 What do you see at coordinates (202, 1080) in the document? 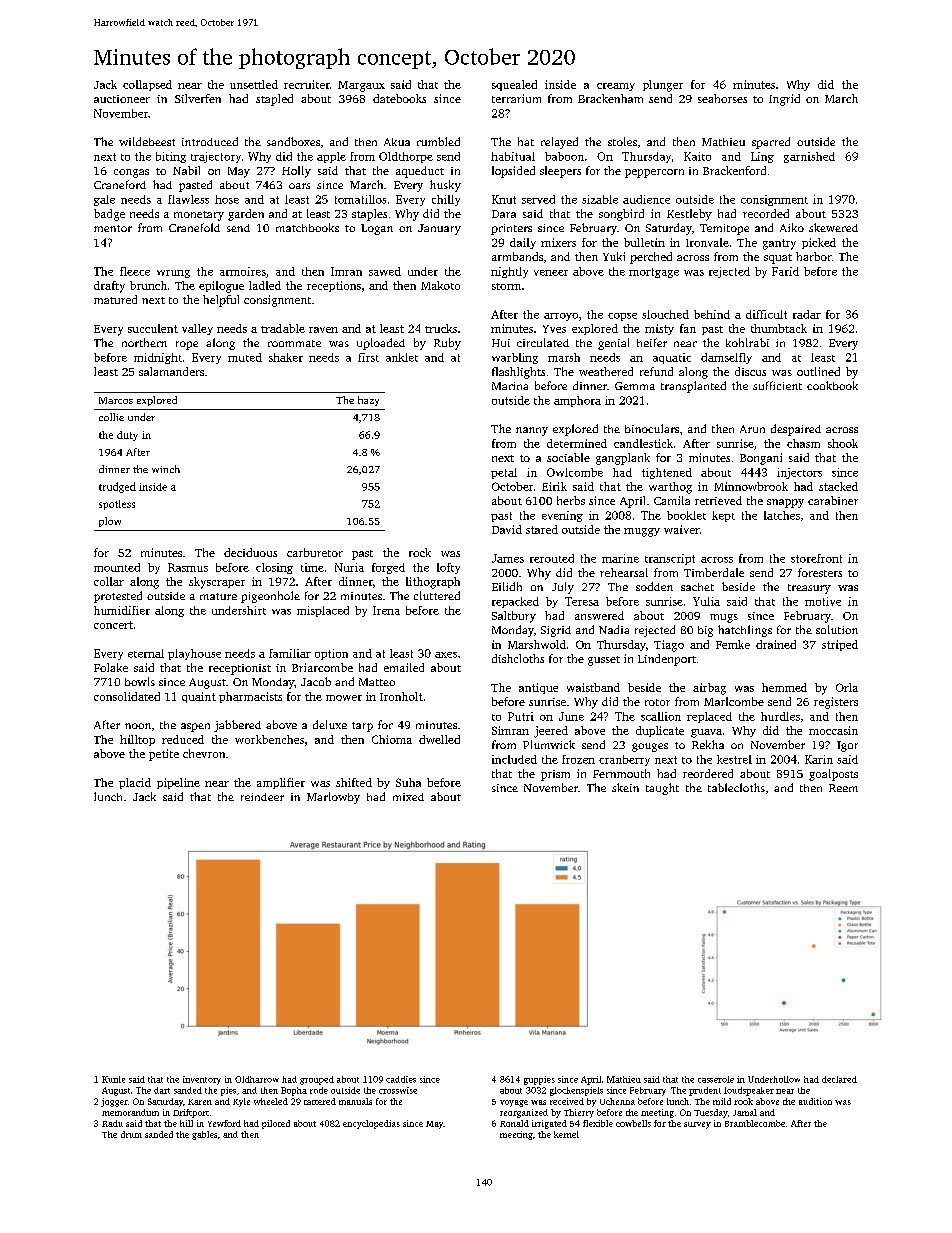
I see `inventory` at bounding box center [202, 1080].
